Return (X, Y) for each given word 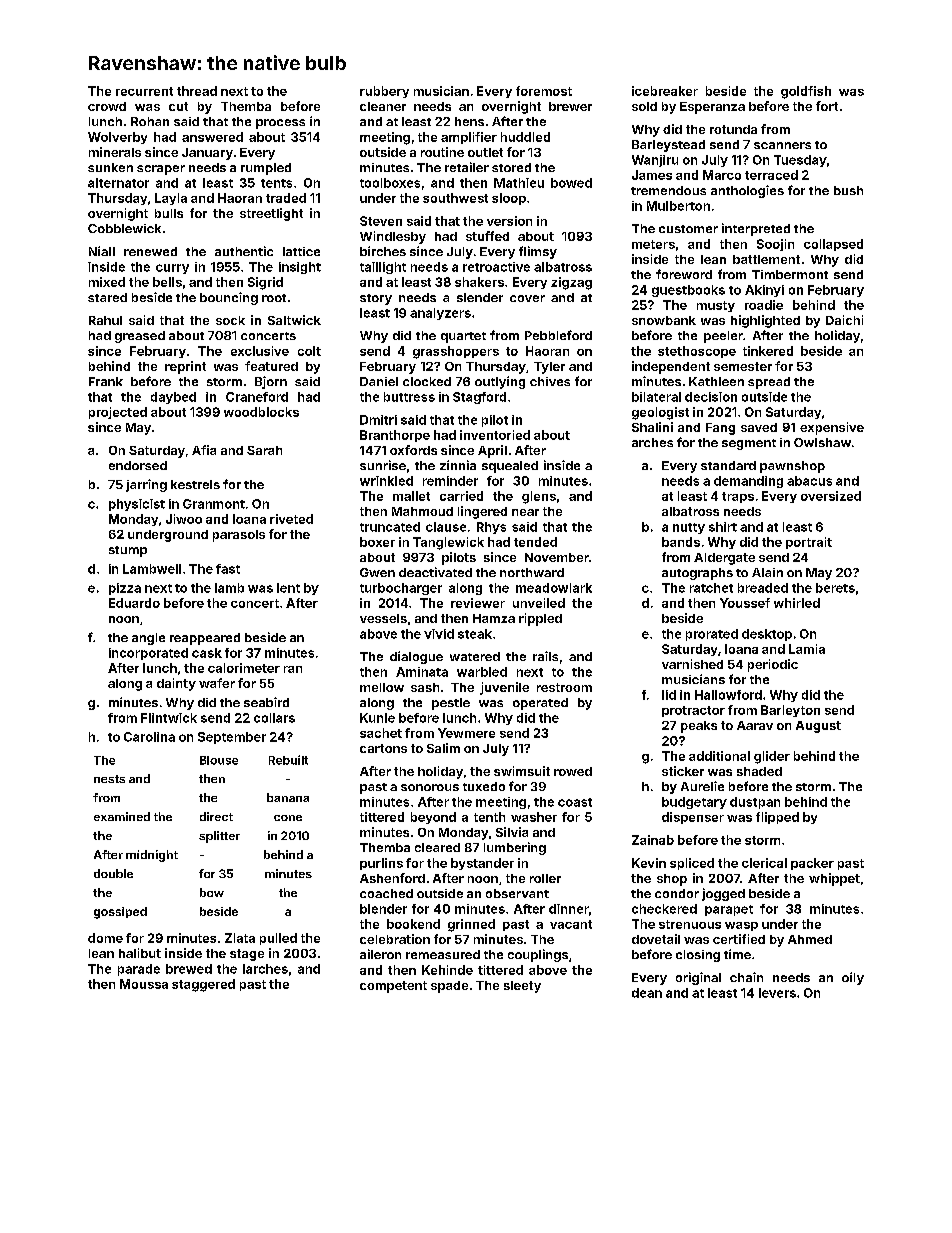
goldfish (806, 92)
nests (109, 779)
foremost (544, 91)
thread (197, 91)
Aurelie (702, 786)
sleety (522, 987)
